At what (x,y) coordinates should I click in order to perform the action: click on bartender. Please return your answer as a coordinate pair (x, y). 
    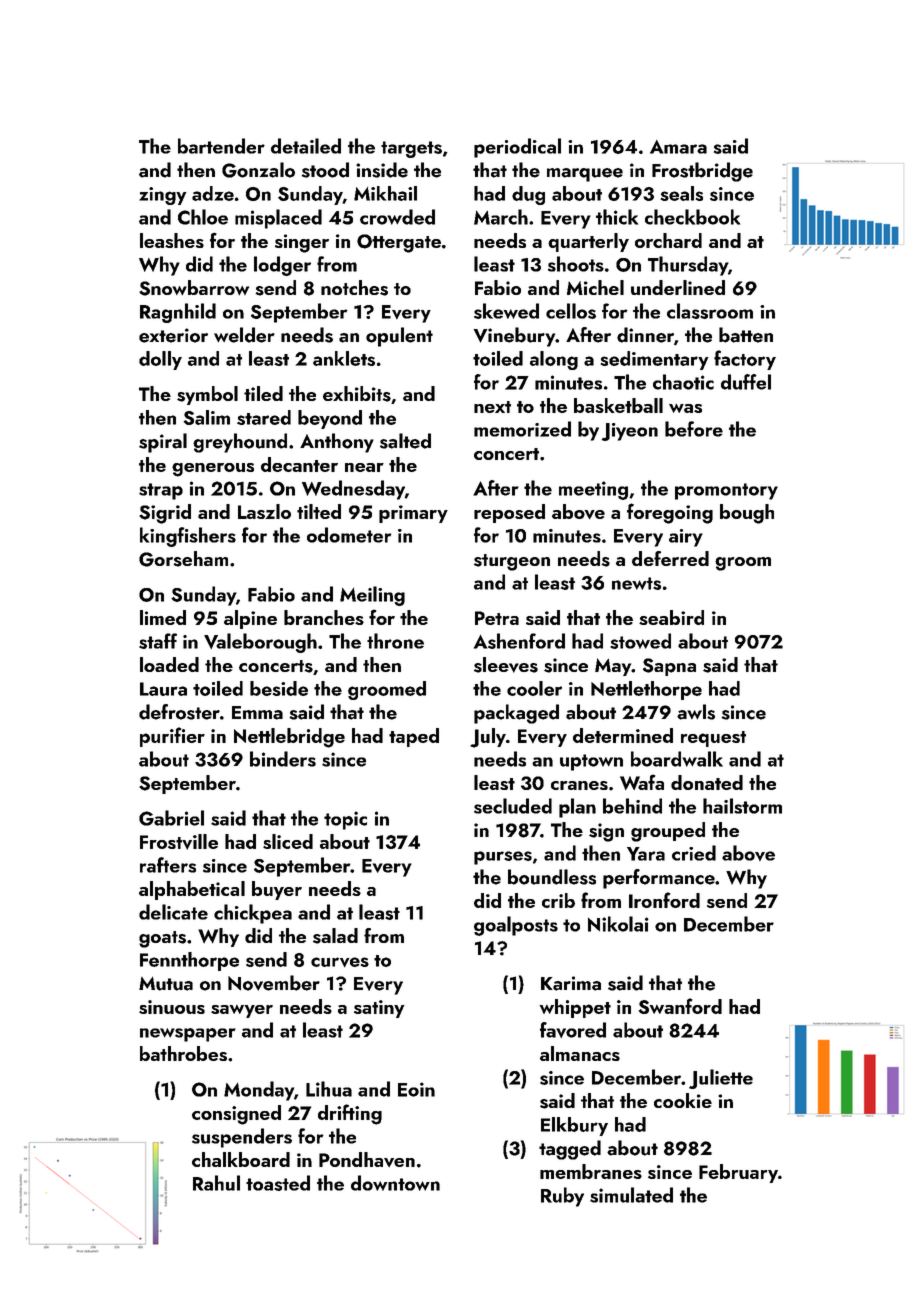
    Looking at the image, I should click on (221, 146).
